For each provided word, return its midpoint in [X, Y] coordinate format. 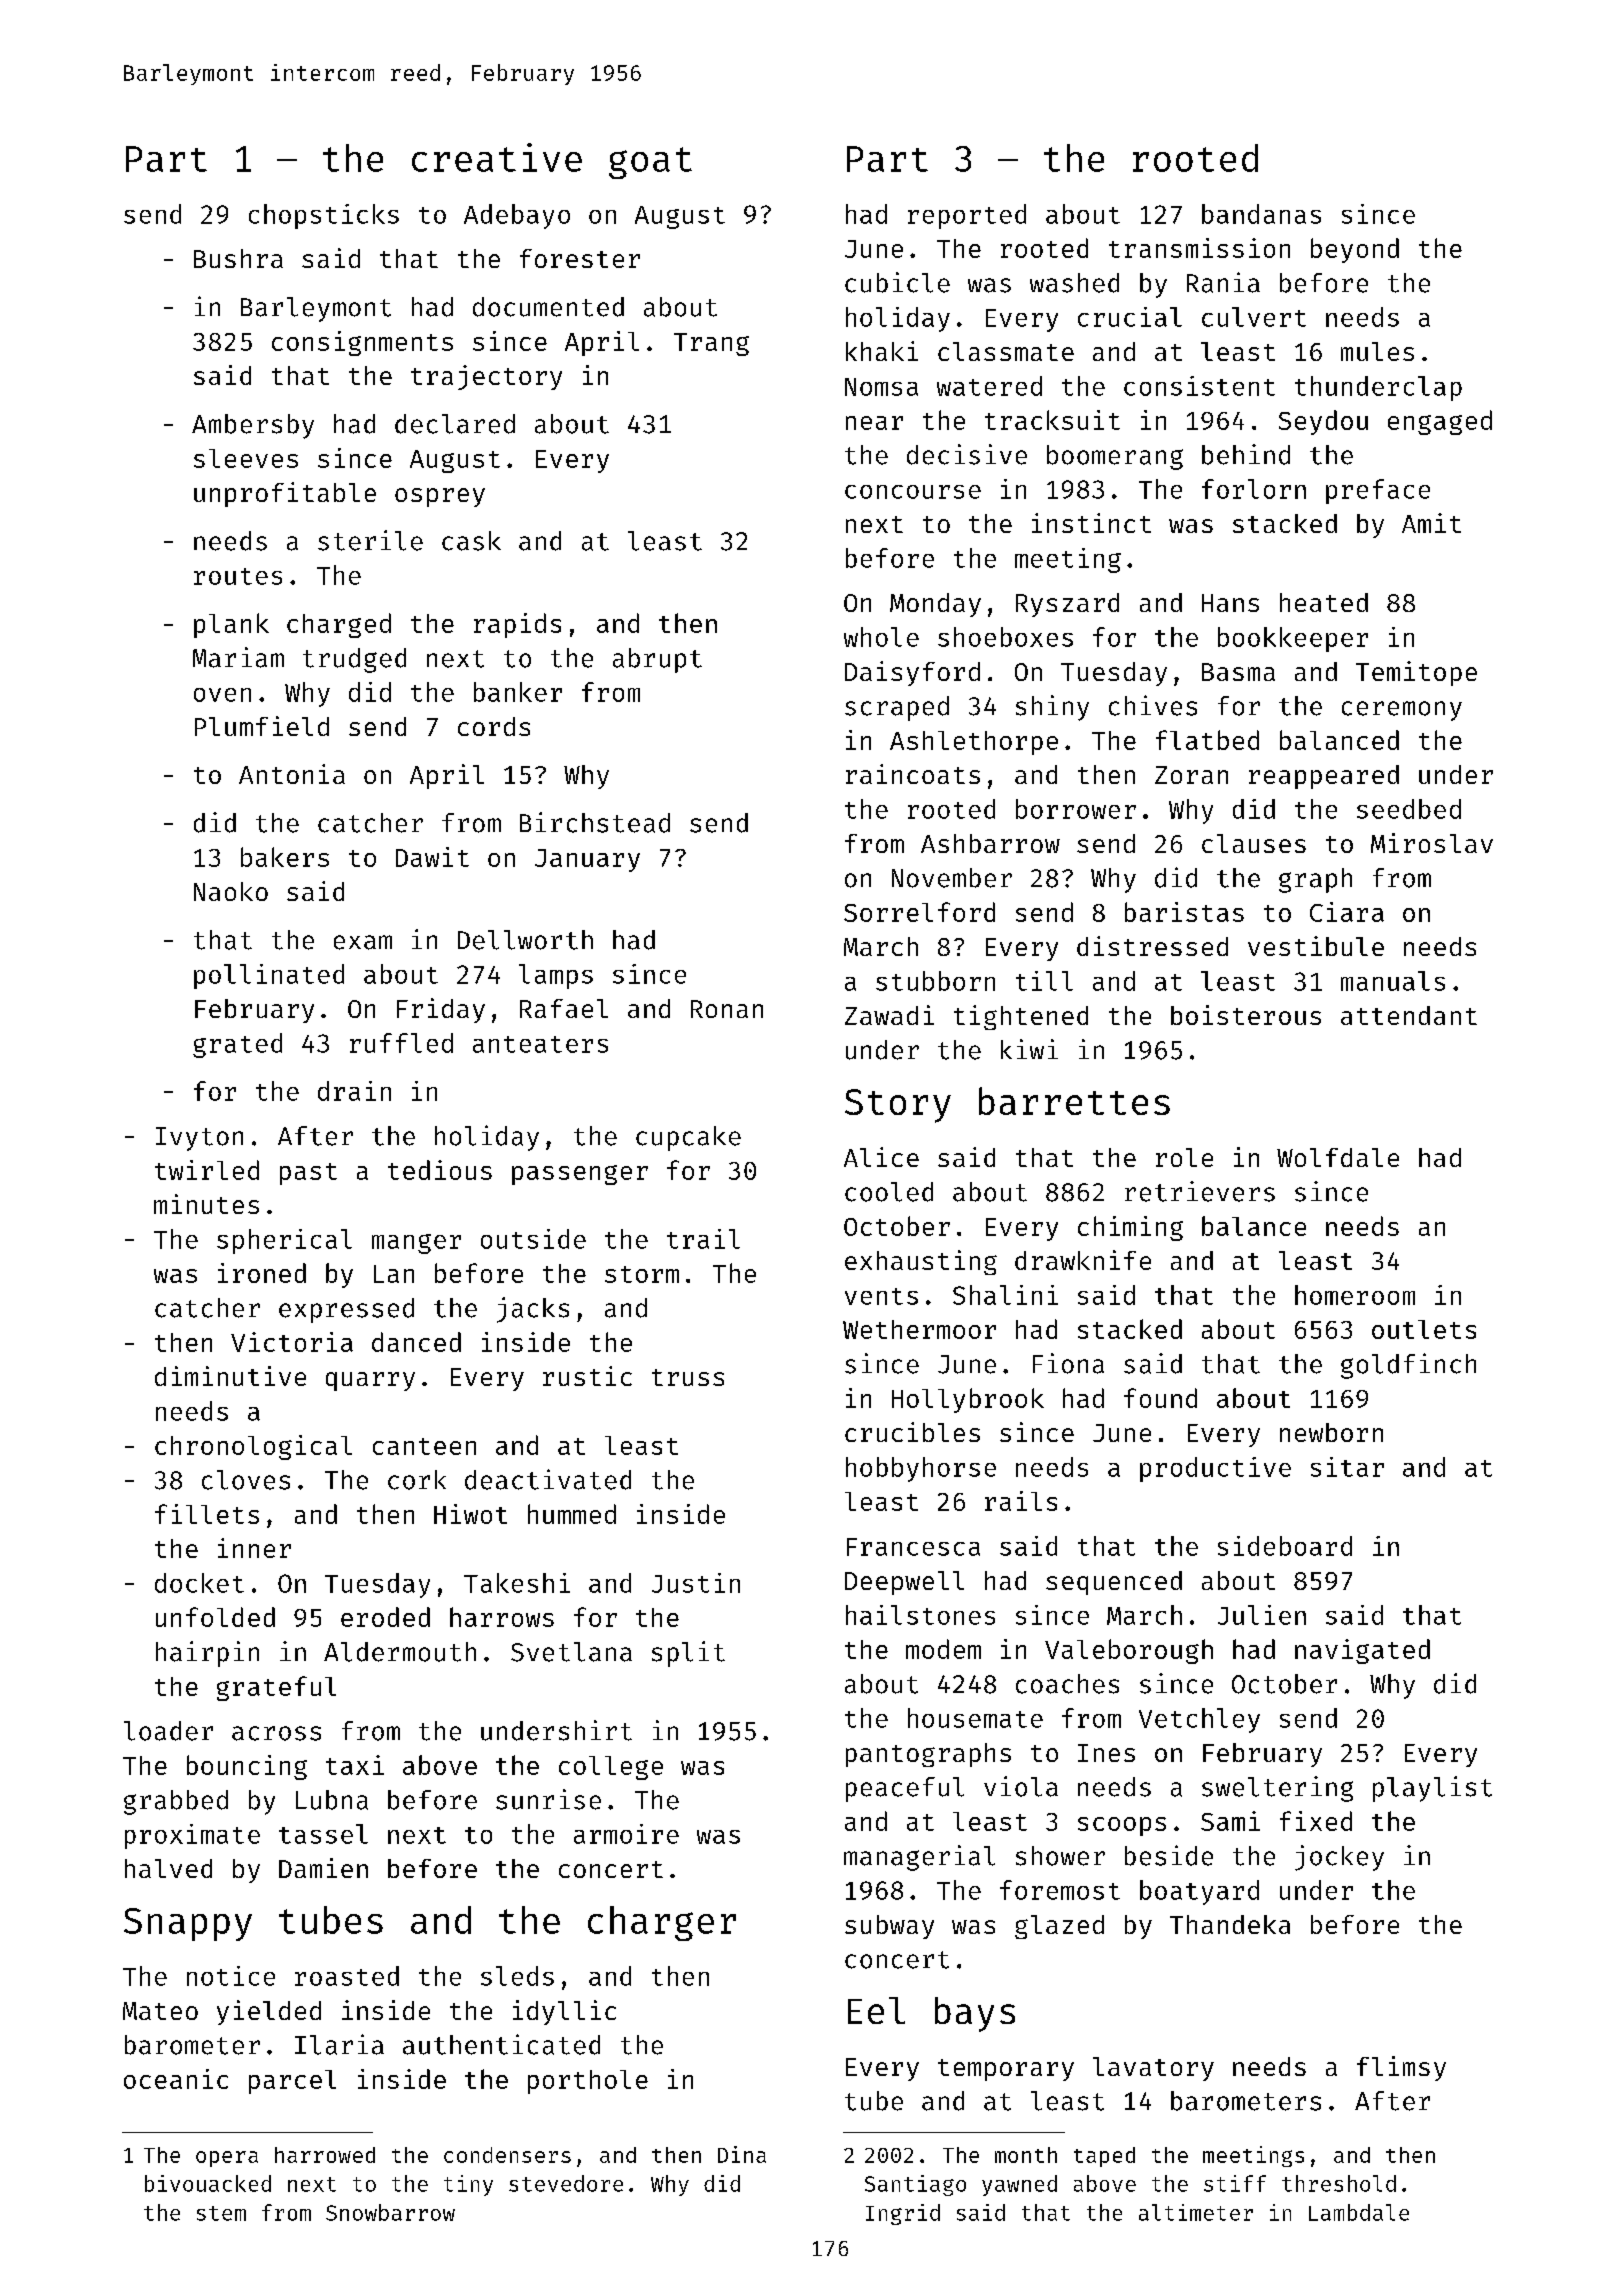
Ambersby [253, 426]
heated [1324, 602]
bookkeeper [1293, 639]
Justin [696, 1583]
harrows [502, 1617]
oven [222, 695]
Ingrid [903, 2214]
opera [227, 2159]
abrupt [657, 660]
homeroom [1355, 1295]
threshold [1339, 2183]
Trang [711, 344]
